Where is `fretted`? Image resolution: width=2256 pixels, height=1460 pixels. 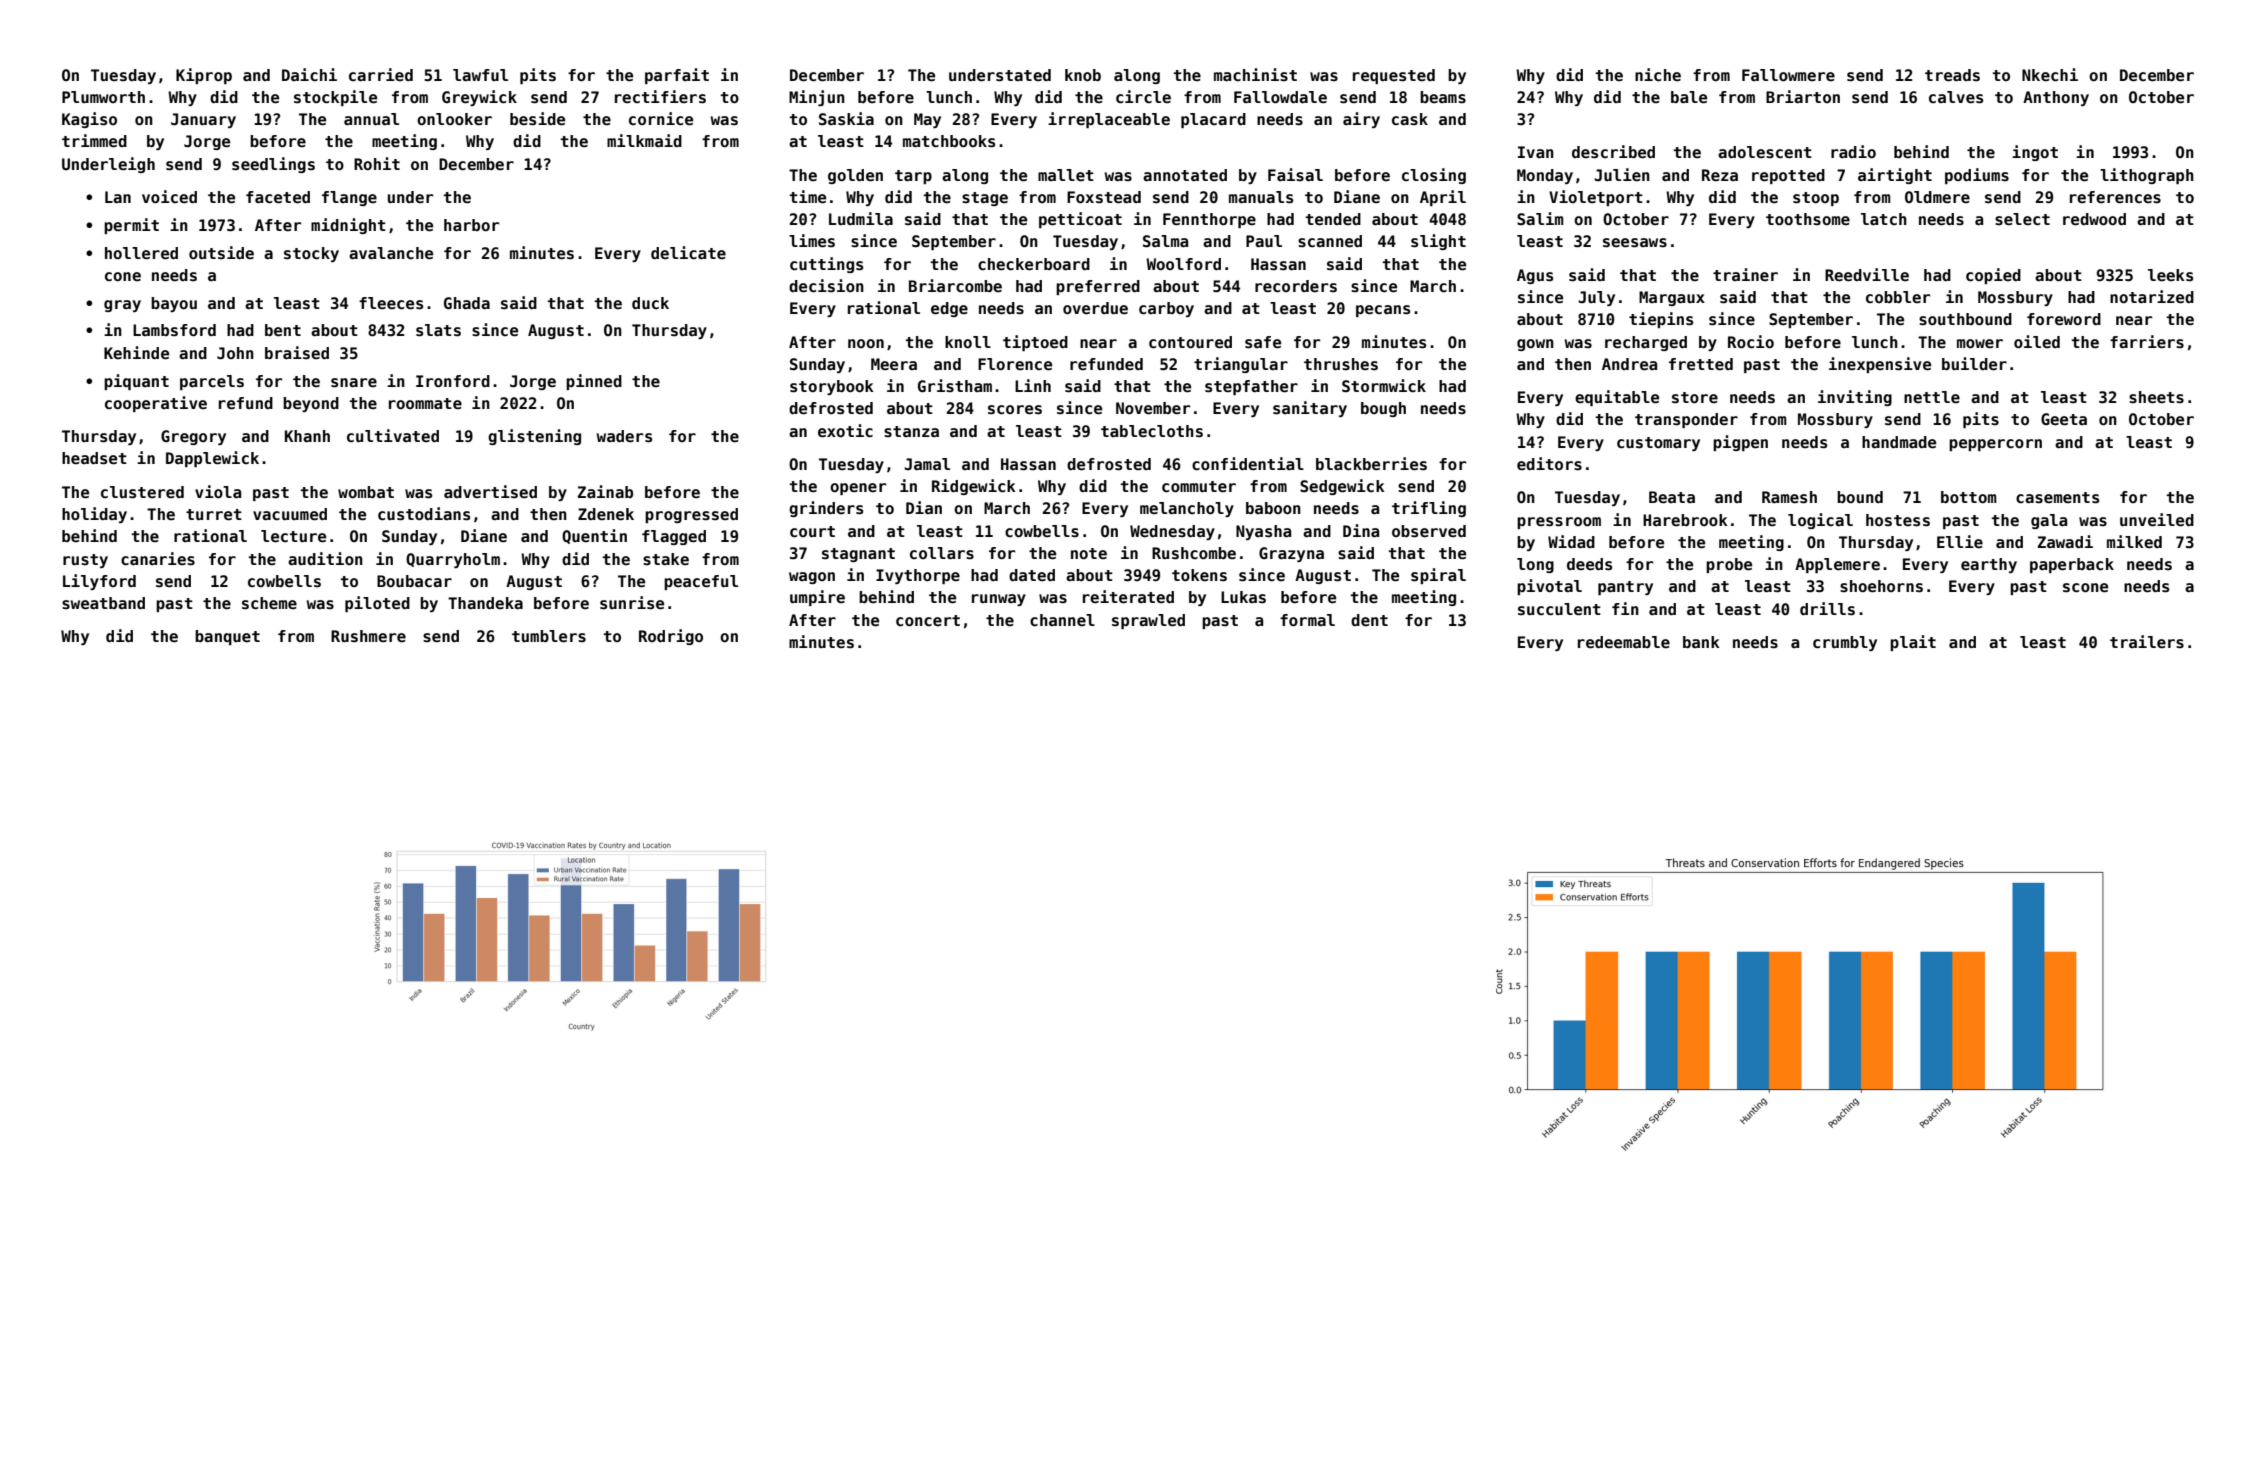
fretted is located at coordinates (1701, 364).
